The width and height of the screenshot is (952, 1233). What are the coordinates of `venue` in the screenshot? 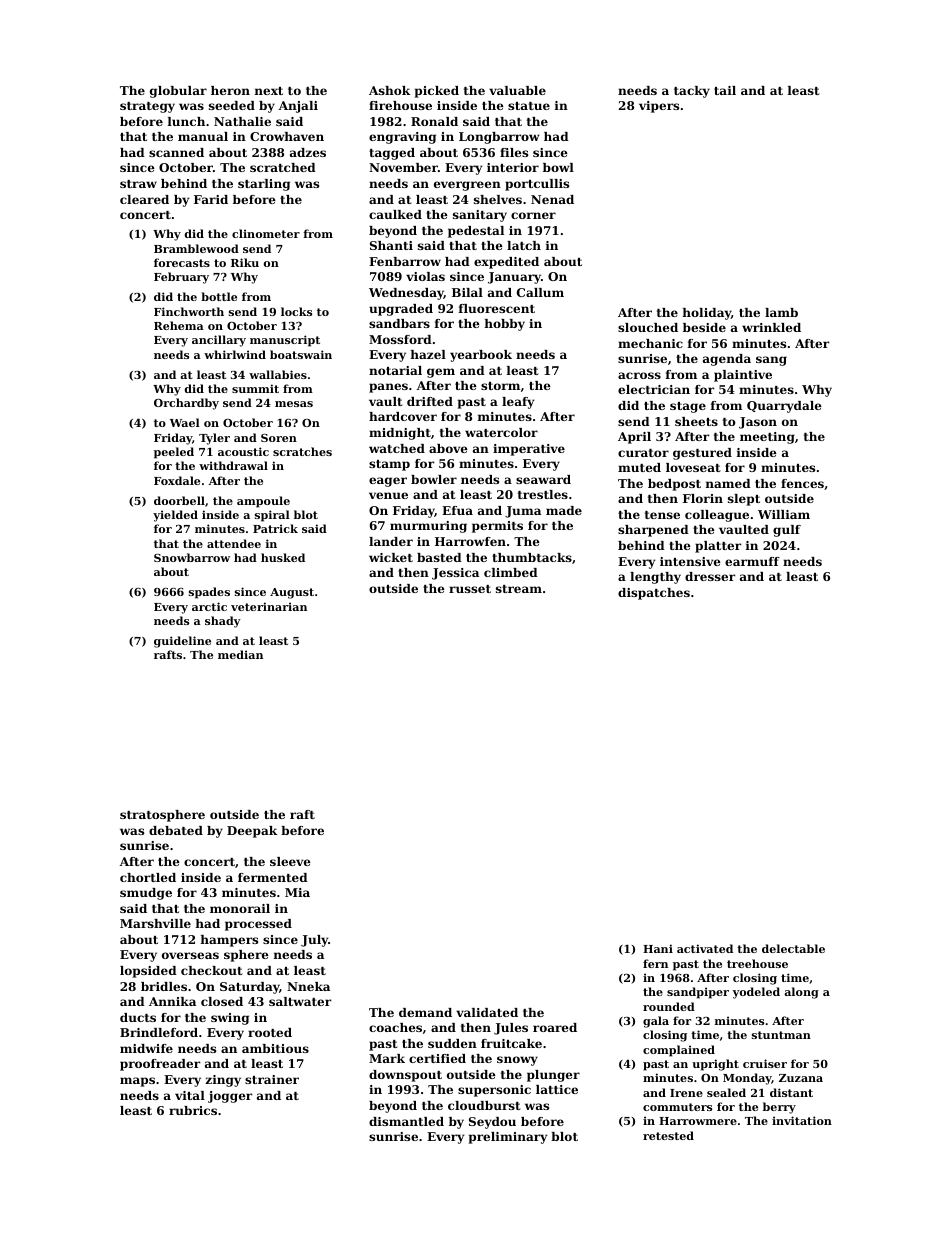 It's located at (388, 495).
